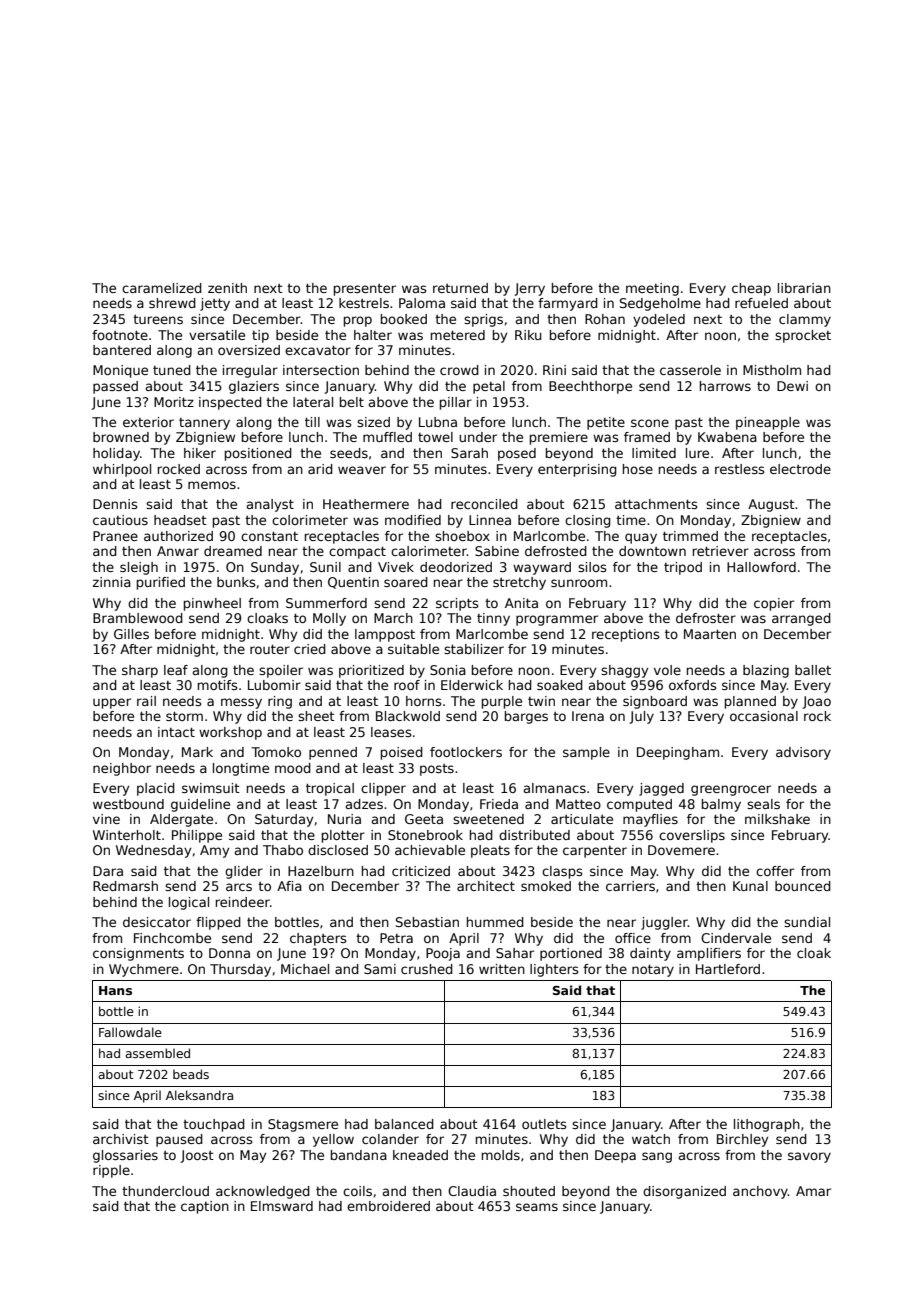 The height and width of the screenshot is (1308, 924). What do you see at coordinates (176, 670) in the screenshot?
I see `leaf` at bounding box center [176, 670].
